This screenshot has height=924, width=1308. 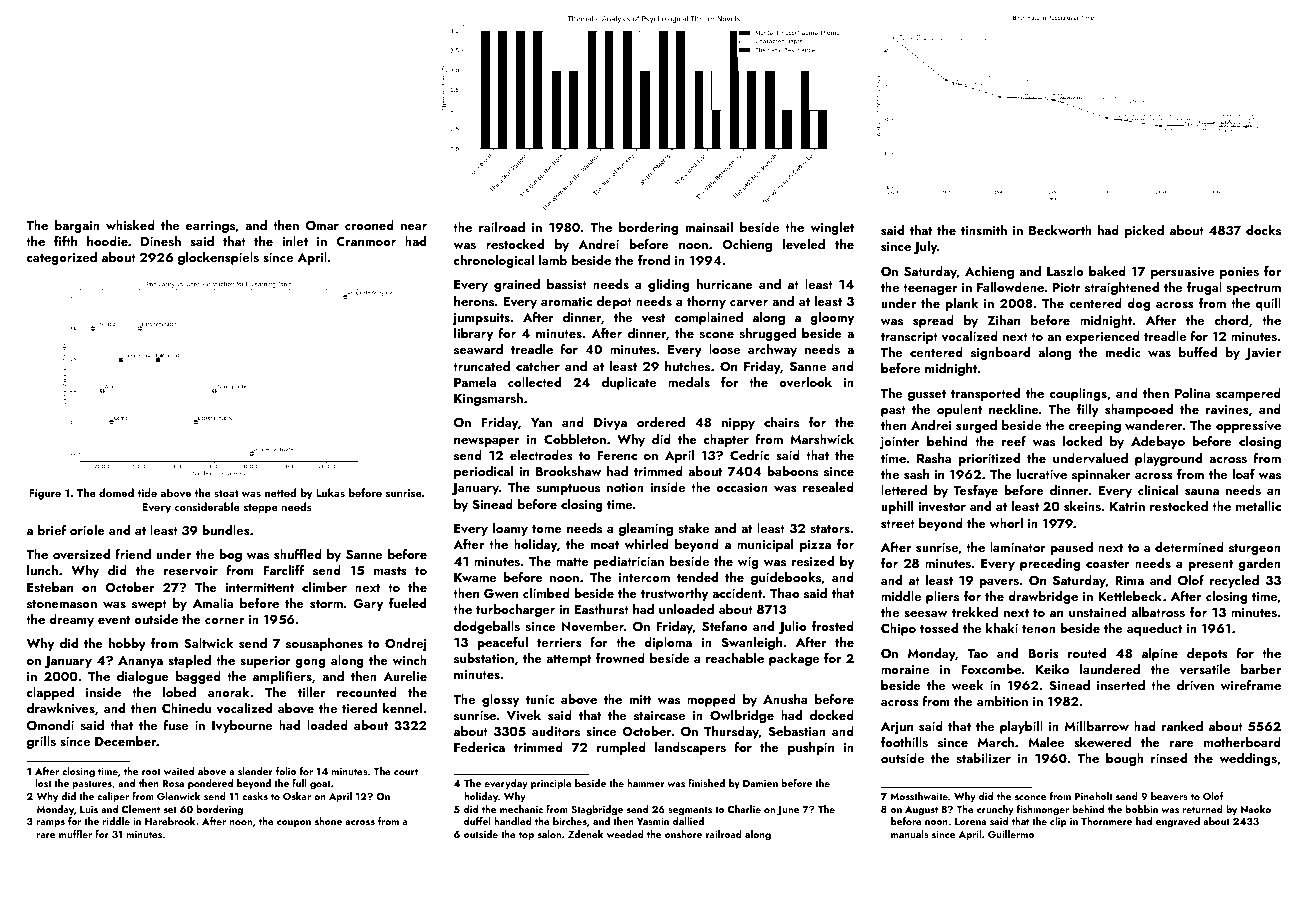 I want to click on Aurelie, so click(x=405, y=676).
